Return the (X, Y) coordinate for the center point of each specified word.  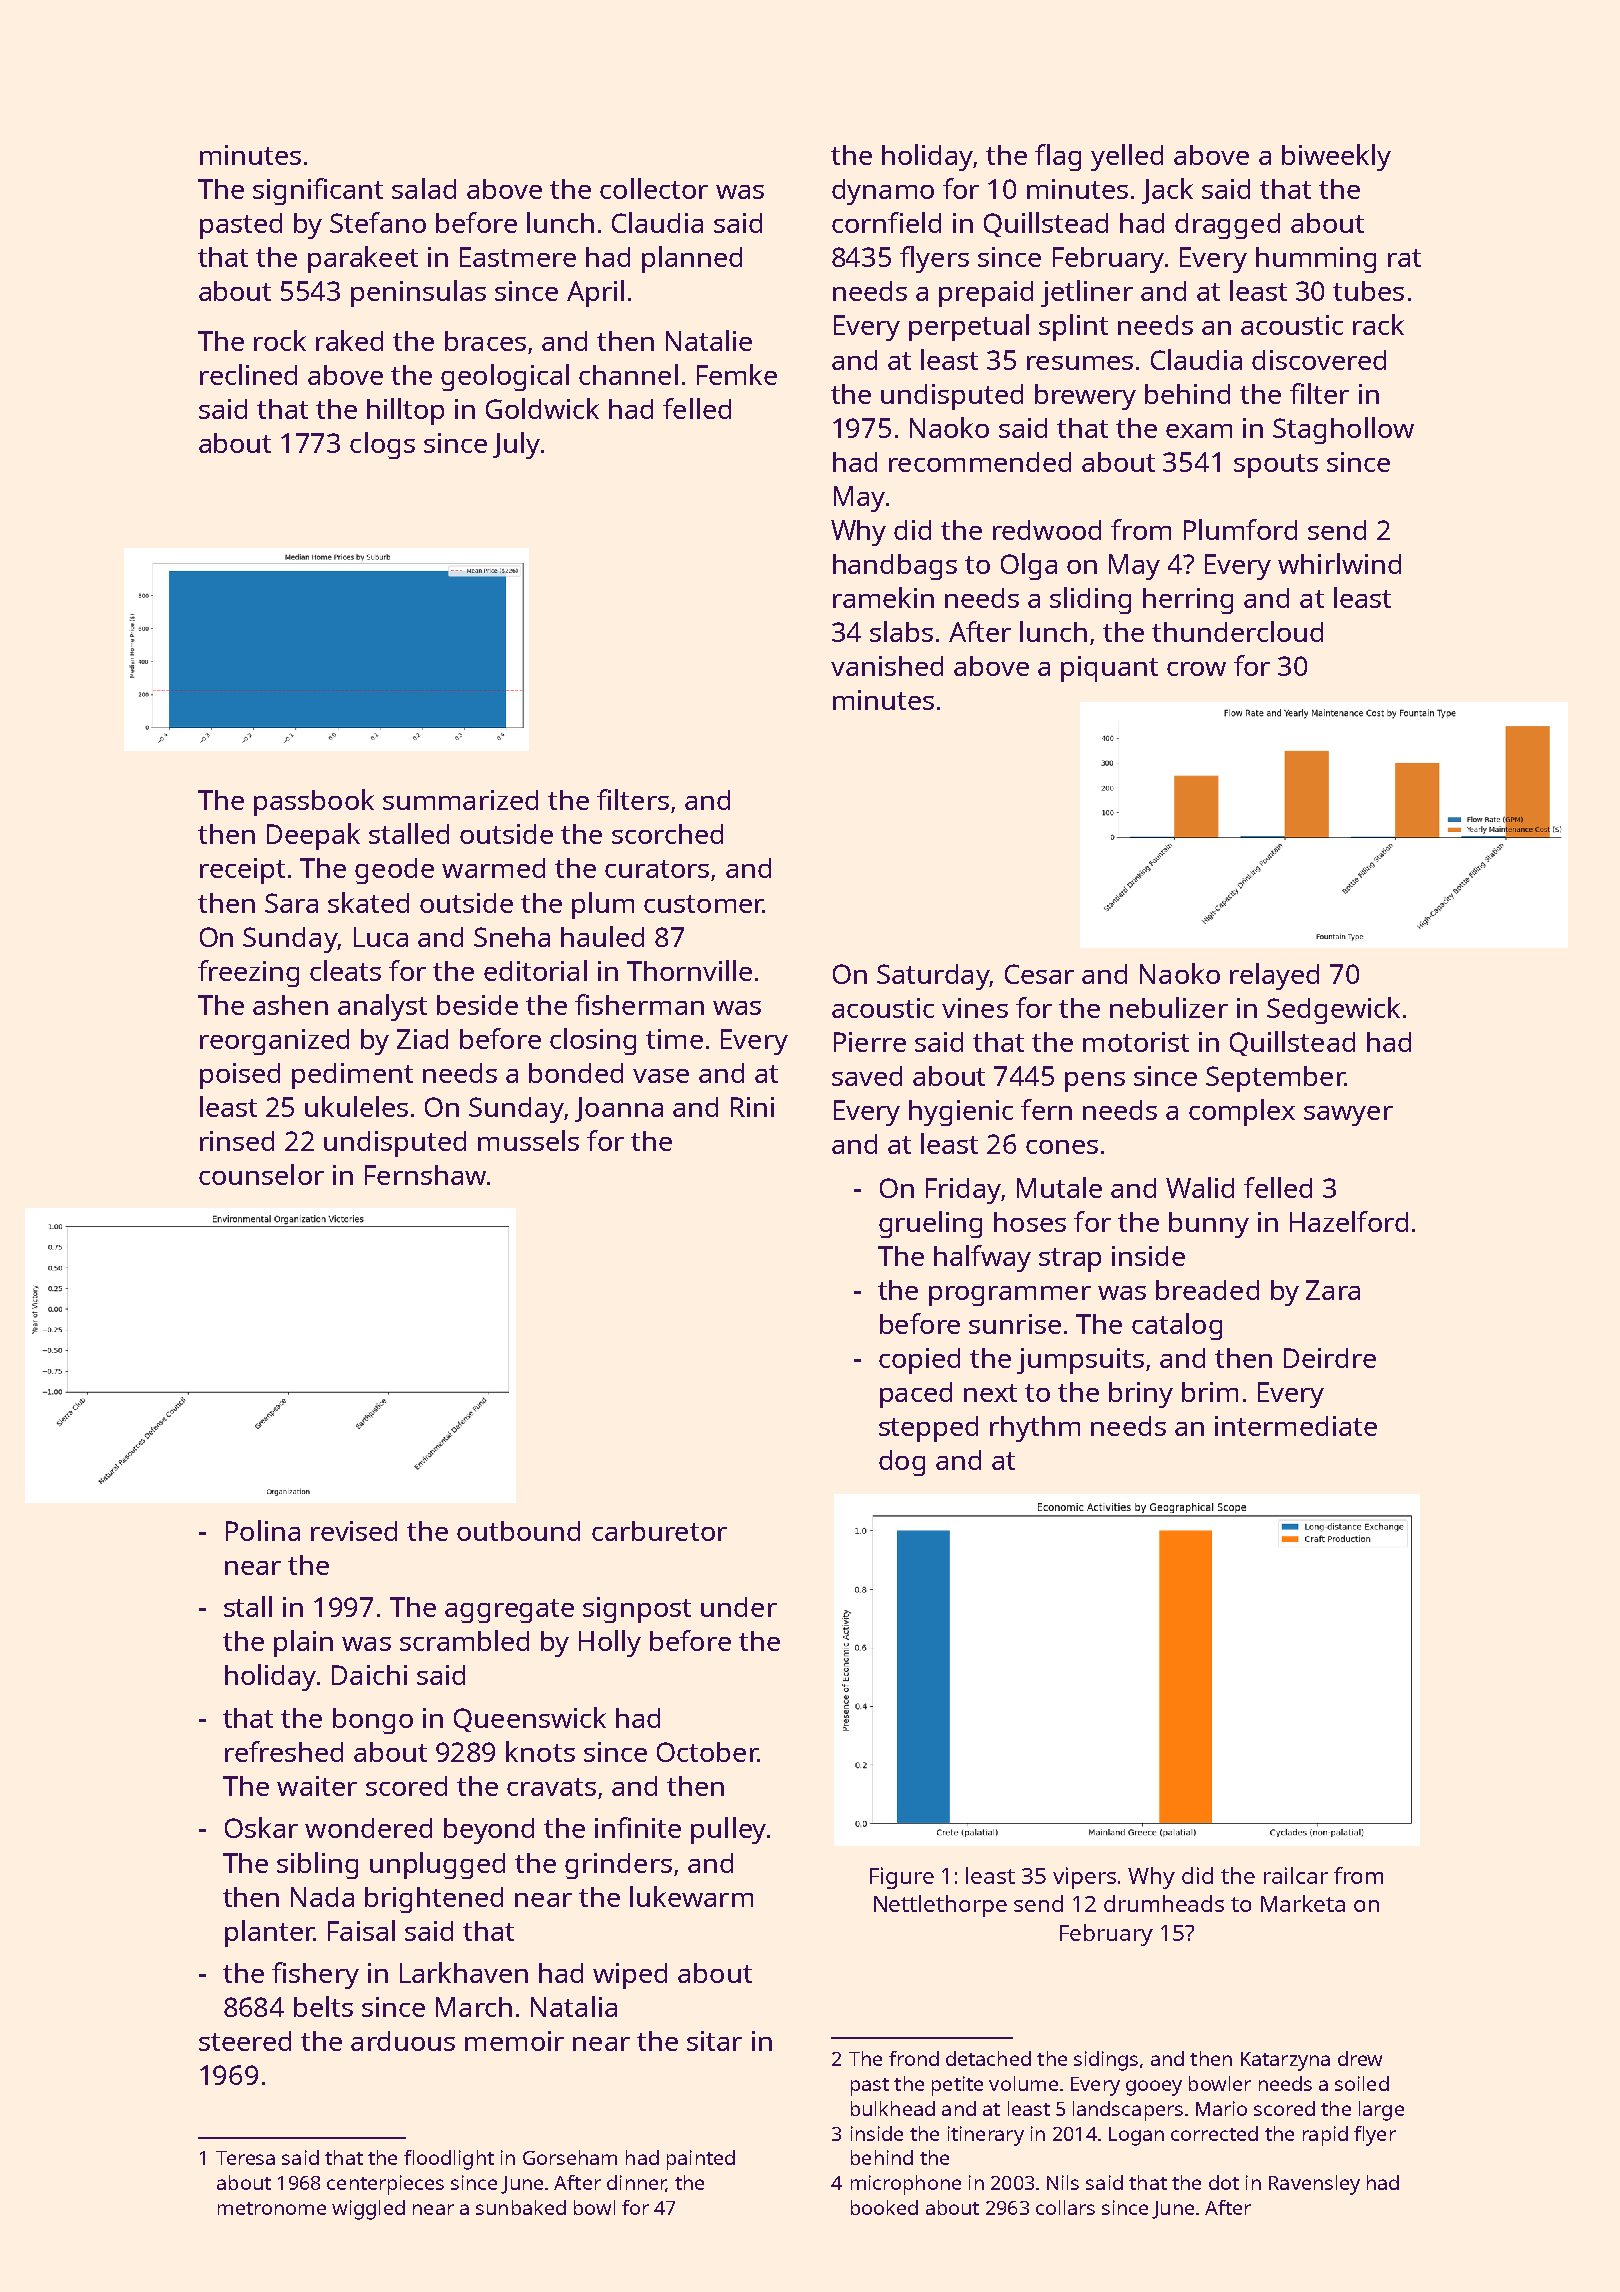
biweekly (1336, 157)
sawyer (1348, 1116)
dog (902, 1463)
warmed (493, 868)
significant (318, 191)
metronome (272, 2208)
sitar (714, 2041)
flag (1058, 157)
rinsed (237, 1141)
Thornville (689, 970)
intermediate (1296, 1426)
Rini (752, 1107)
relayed (1274, 976)
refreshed (284, 1751)
